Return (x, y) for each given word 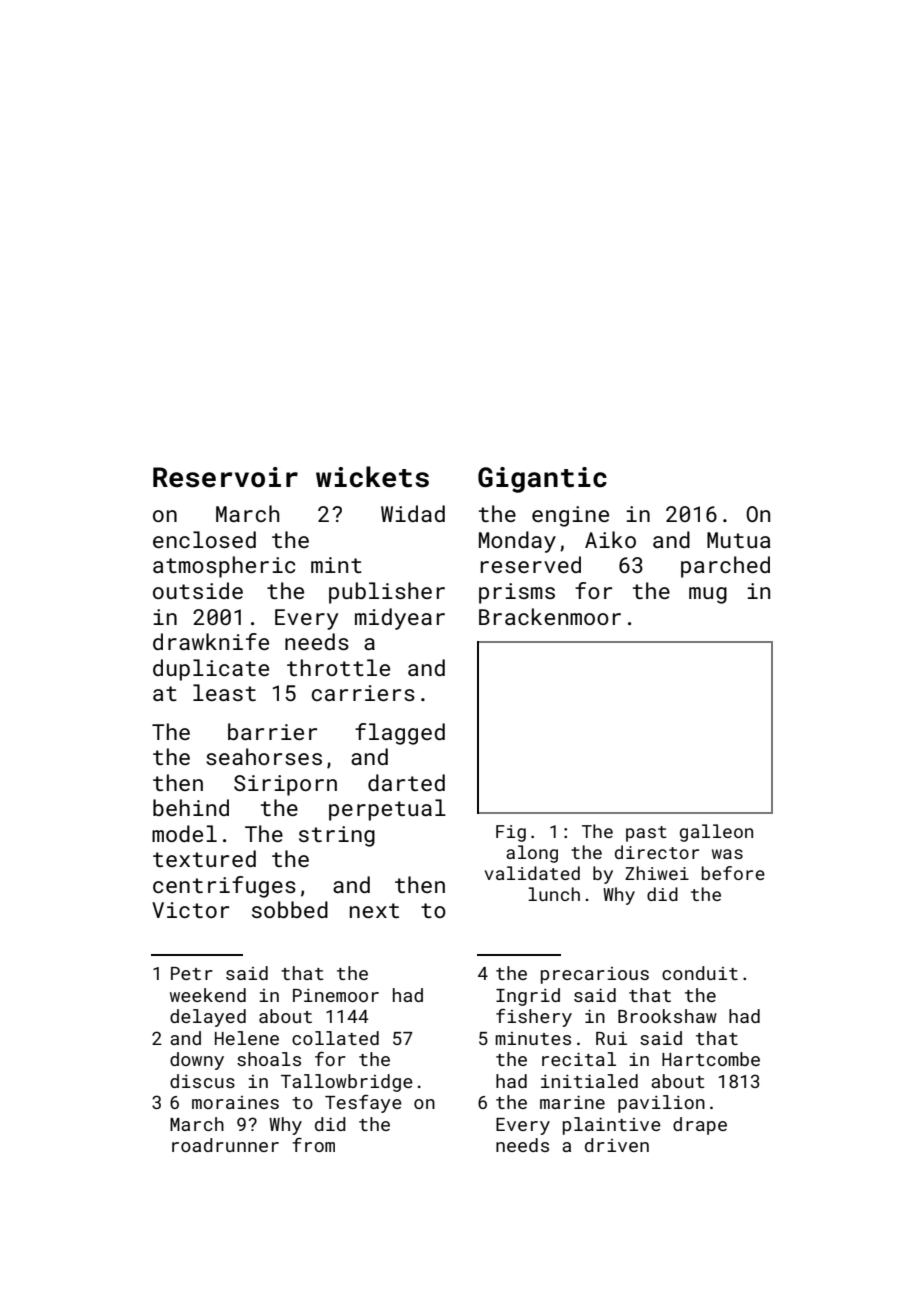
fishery (534, 1018)
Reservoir (225, 477)
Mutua (739, 540)
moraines (235, 1102)
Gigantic (542, 480)
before (733, 873)
